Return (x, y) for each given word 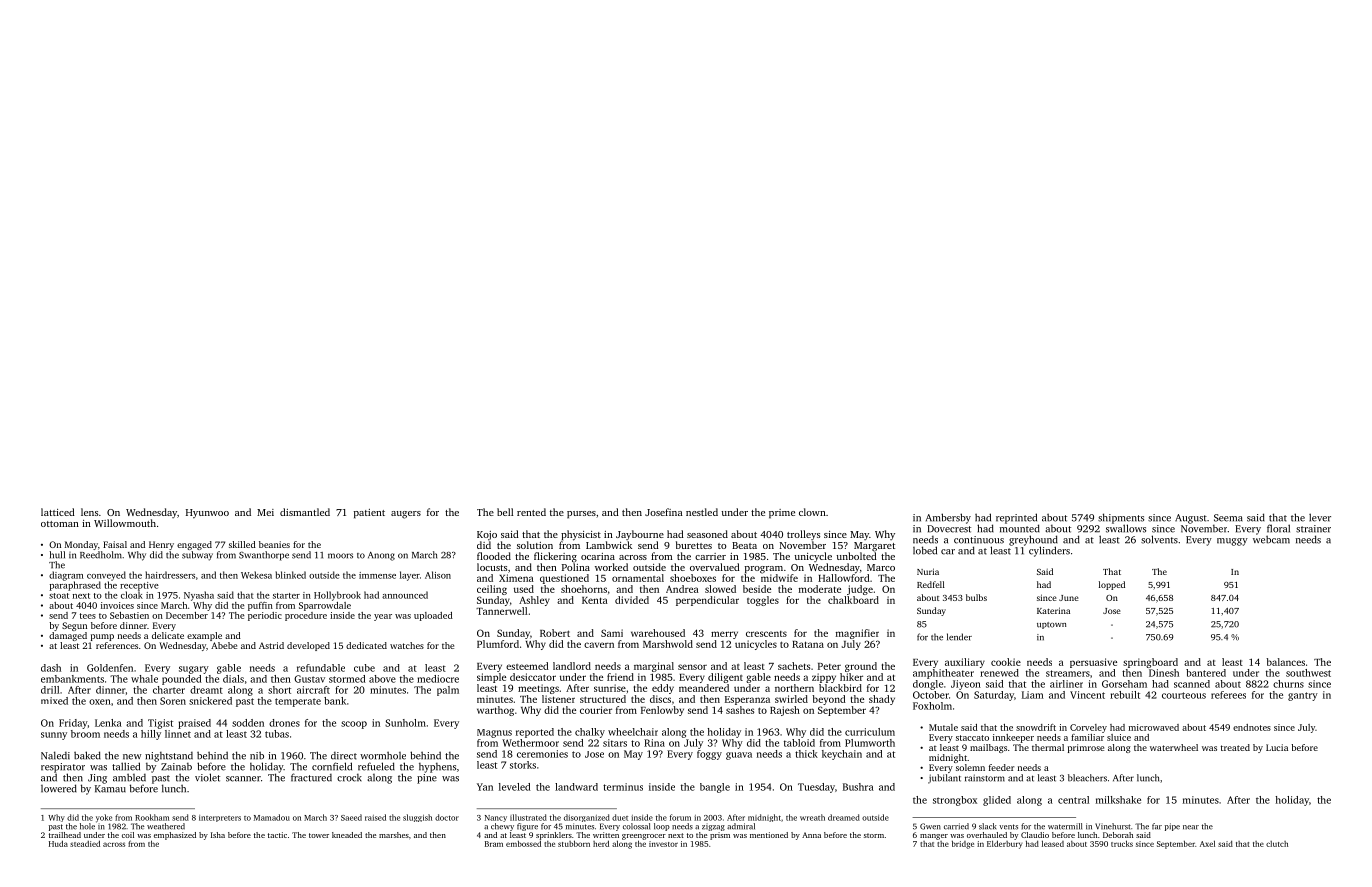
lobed (925, 550)
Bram (494, 844)
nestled (702, 512)
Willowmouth (125, 523)
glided (997, 801)
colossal (636, 826)
